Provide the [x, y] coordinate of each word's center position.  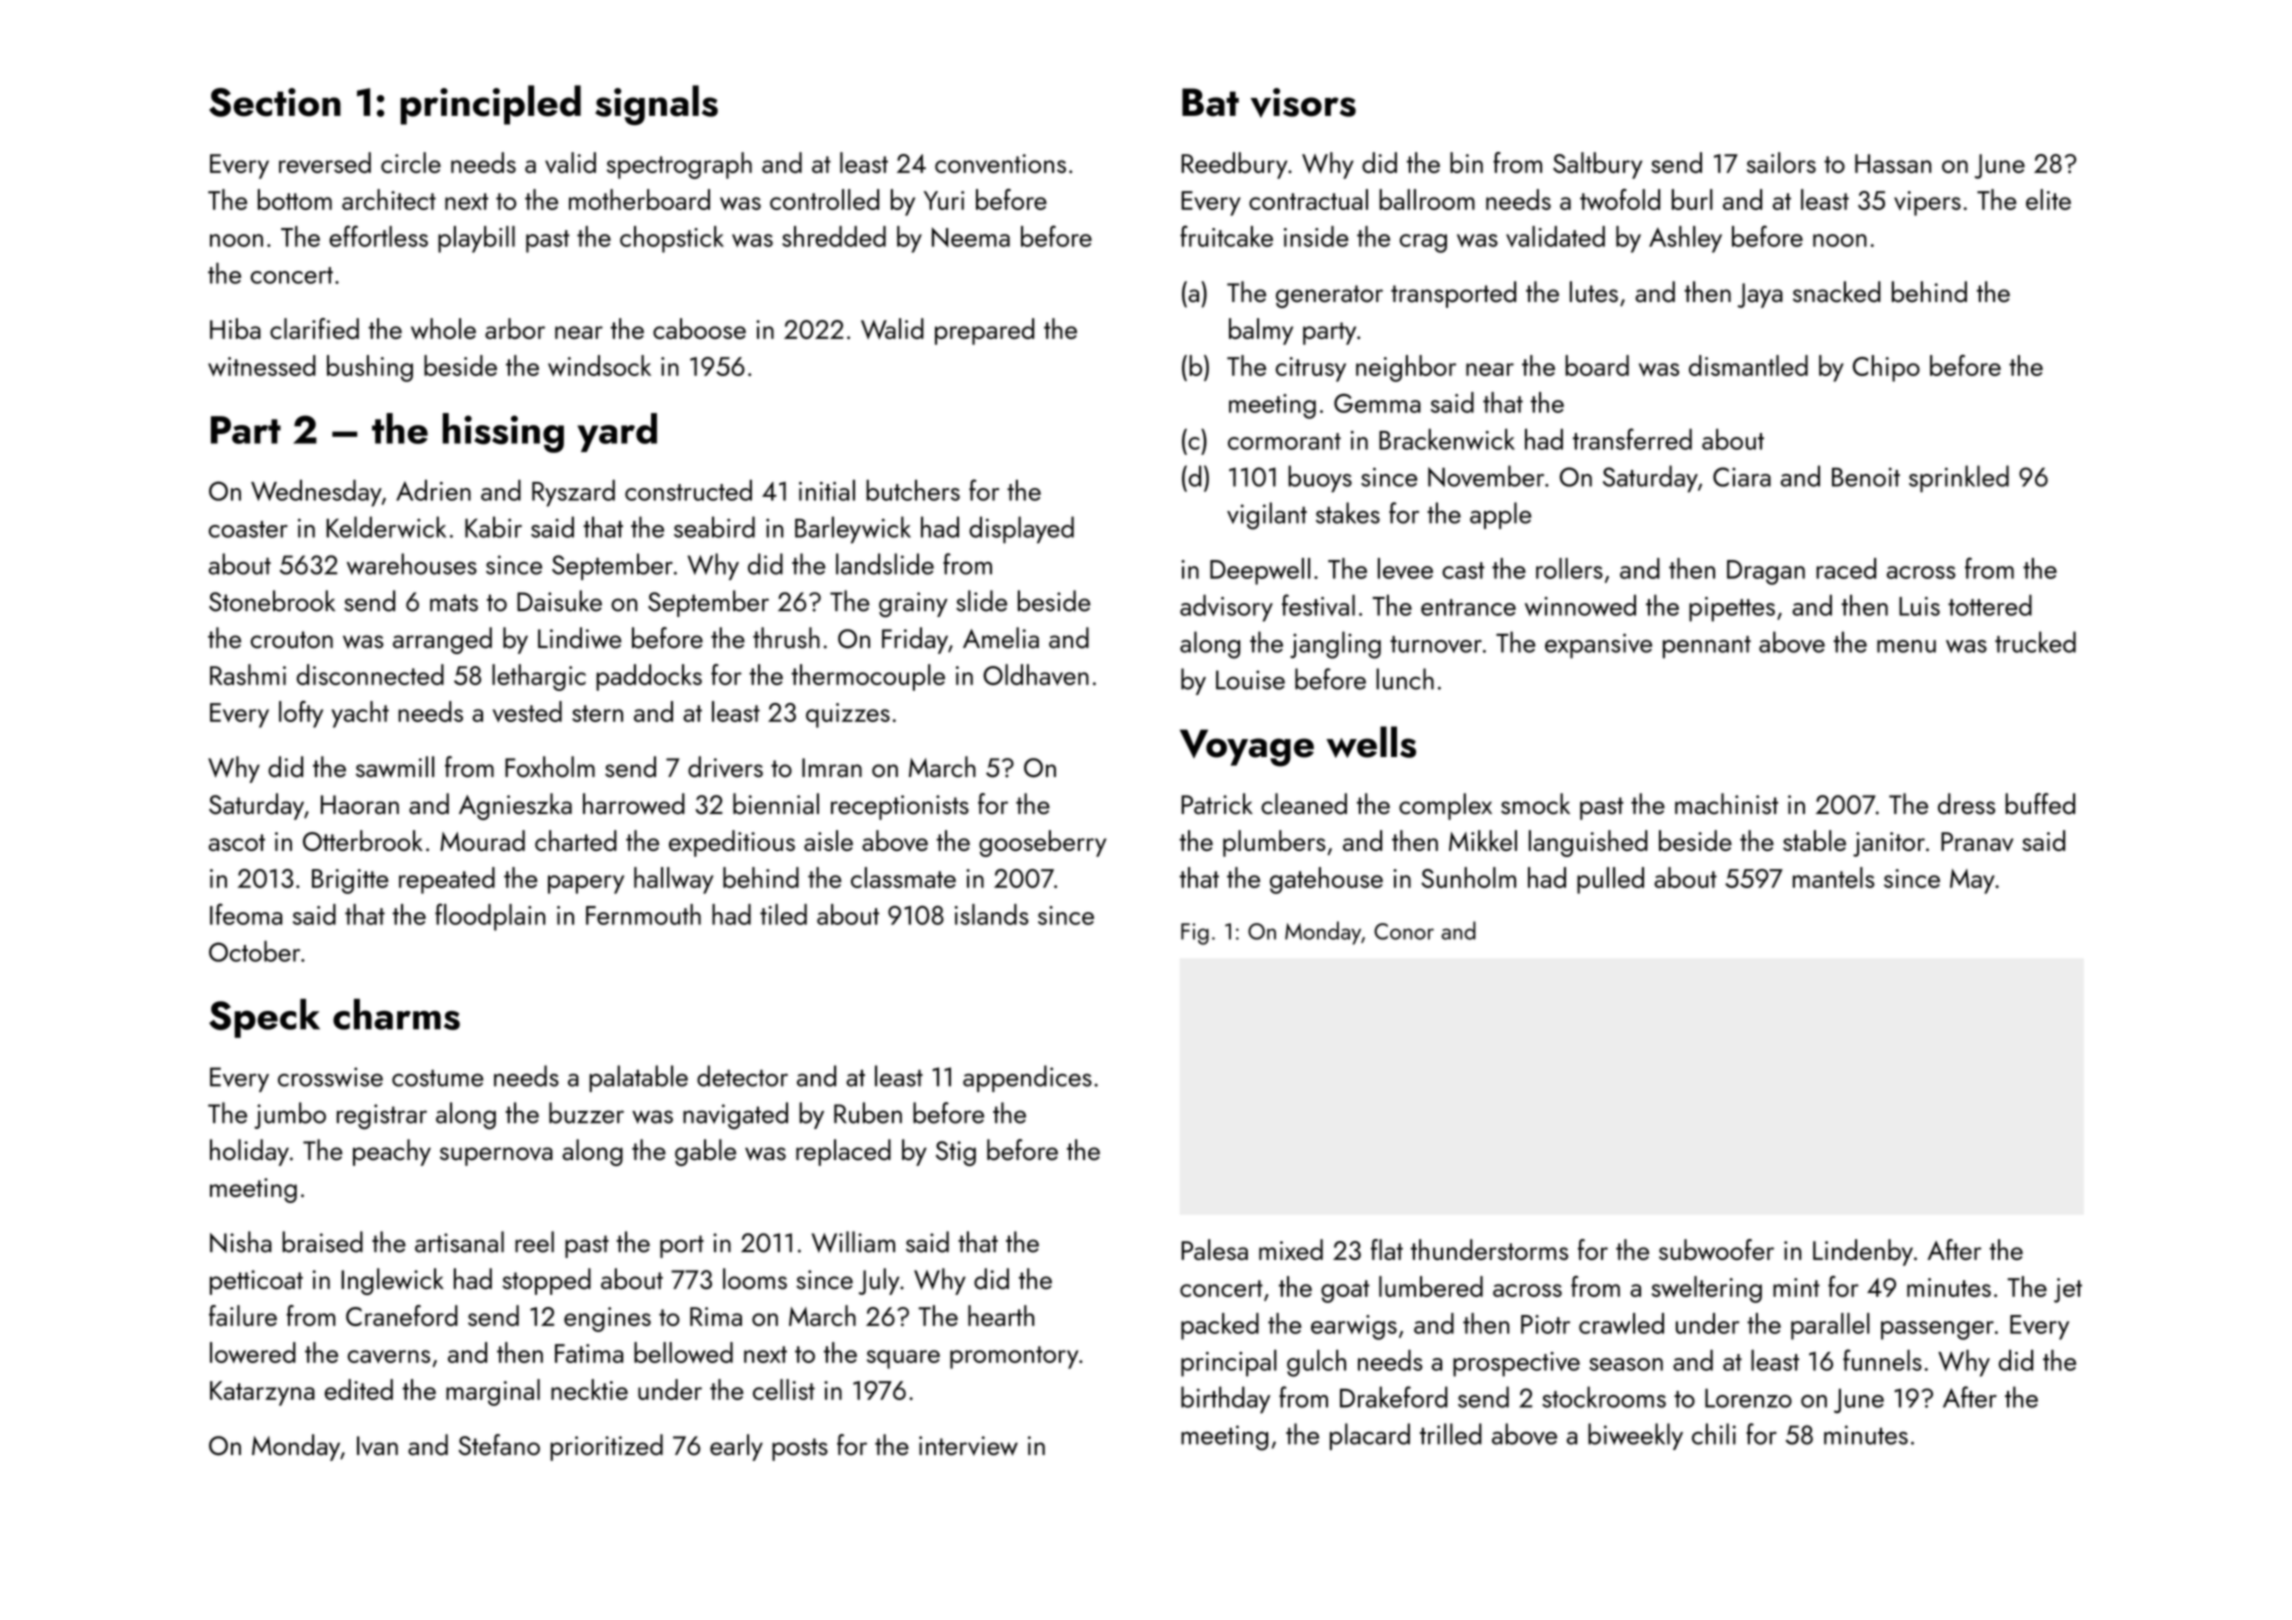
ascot [237, 842]
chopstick [672, 239]
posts [800, 1449]
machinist [1726, 804]
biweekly [1635, 1436]
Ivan [377, 1446]
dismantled [1748, 365]
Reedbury [1234, 165]
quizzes [848, 715]
